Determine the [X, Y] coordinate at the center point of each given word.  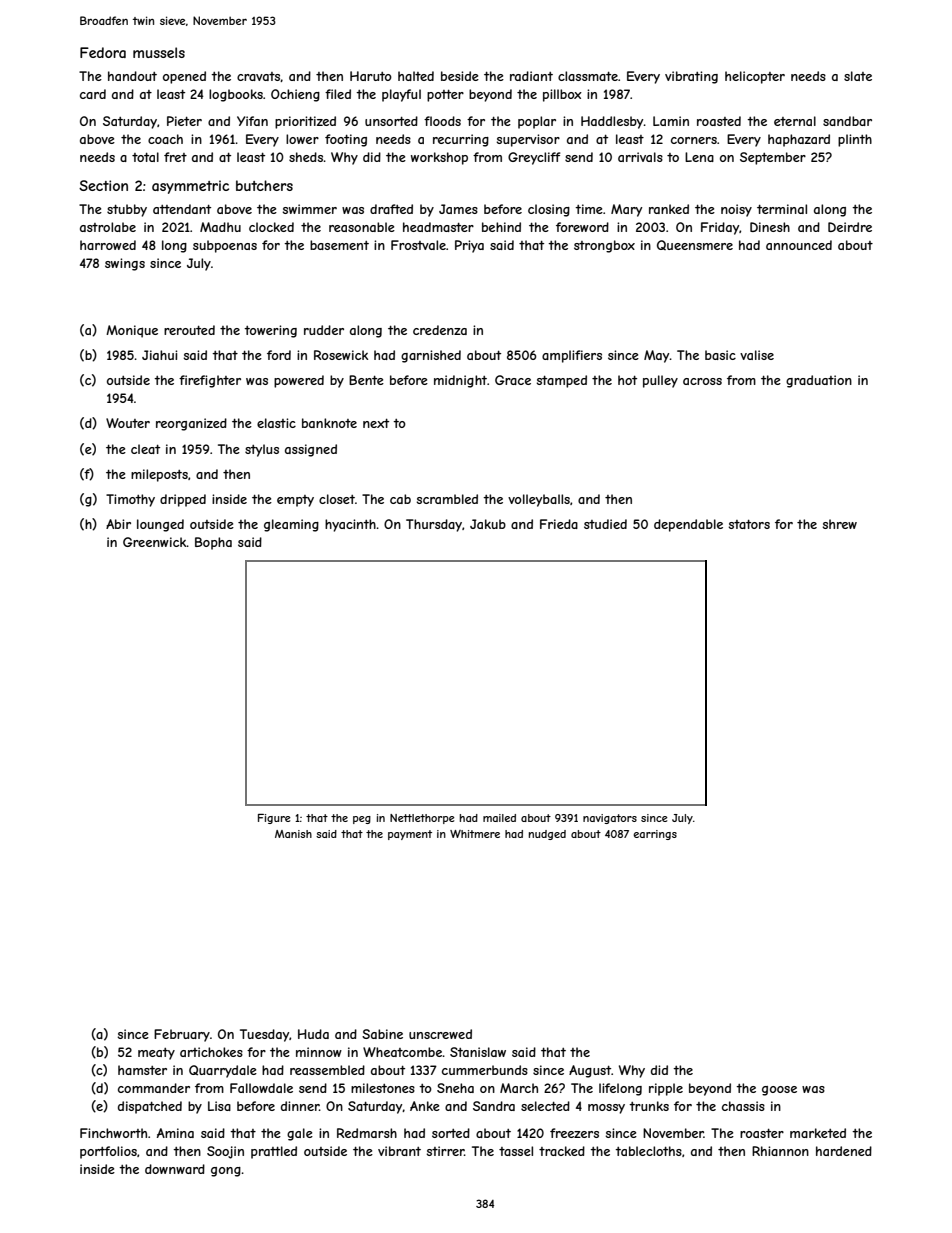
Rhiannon [780, 1151]
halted [416, 76]
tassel [516, 1151]
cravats [259, 77]
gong [226, 1172]
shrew [839, 524]
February [182, 1035]
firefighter [210, 381]
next [376, 423]
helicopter [755, 77]
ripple [666, 1089]
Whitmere [475, 834]
